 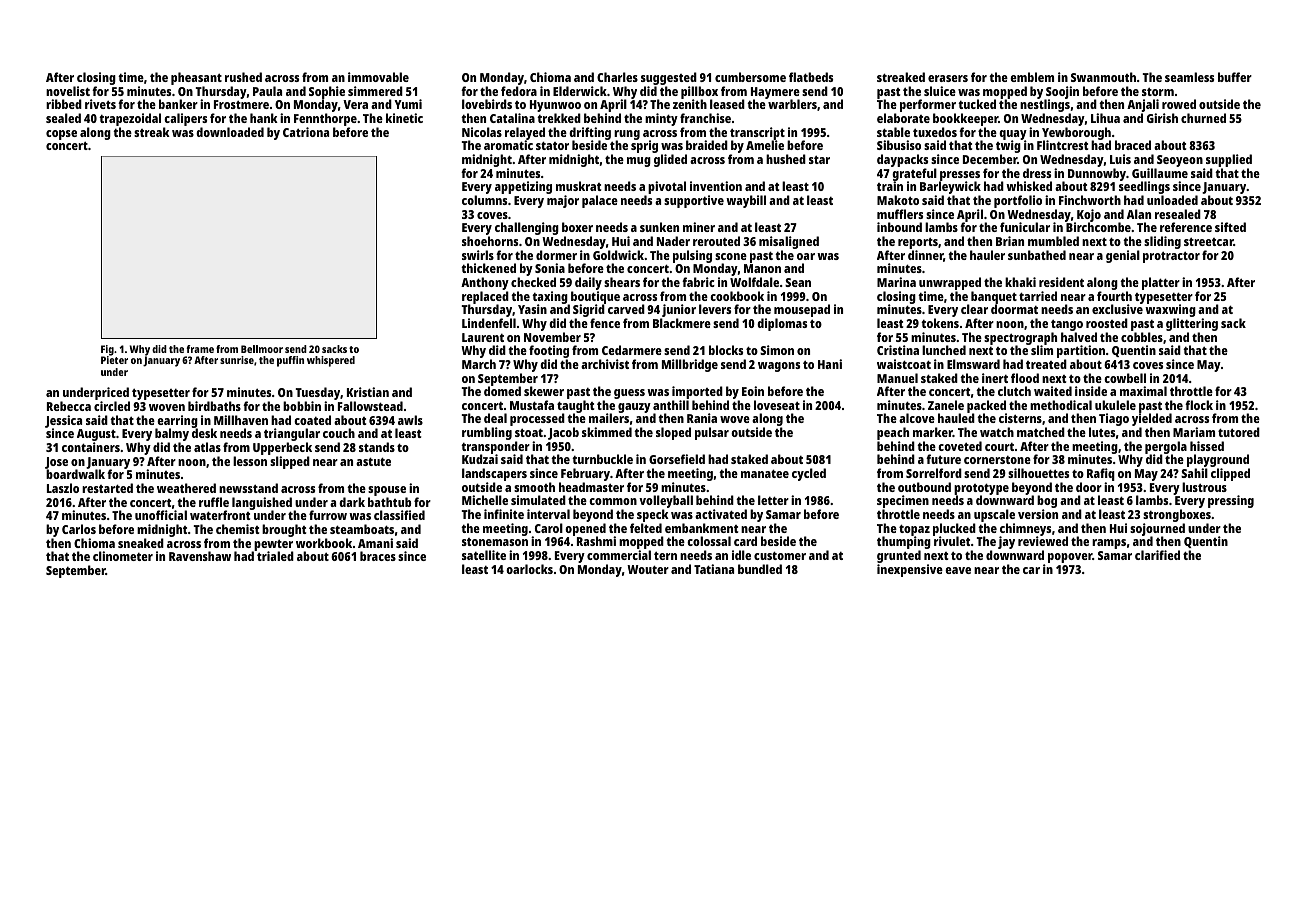 I want to click on boardwalk, so click(x=75, y=474).
